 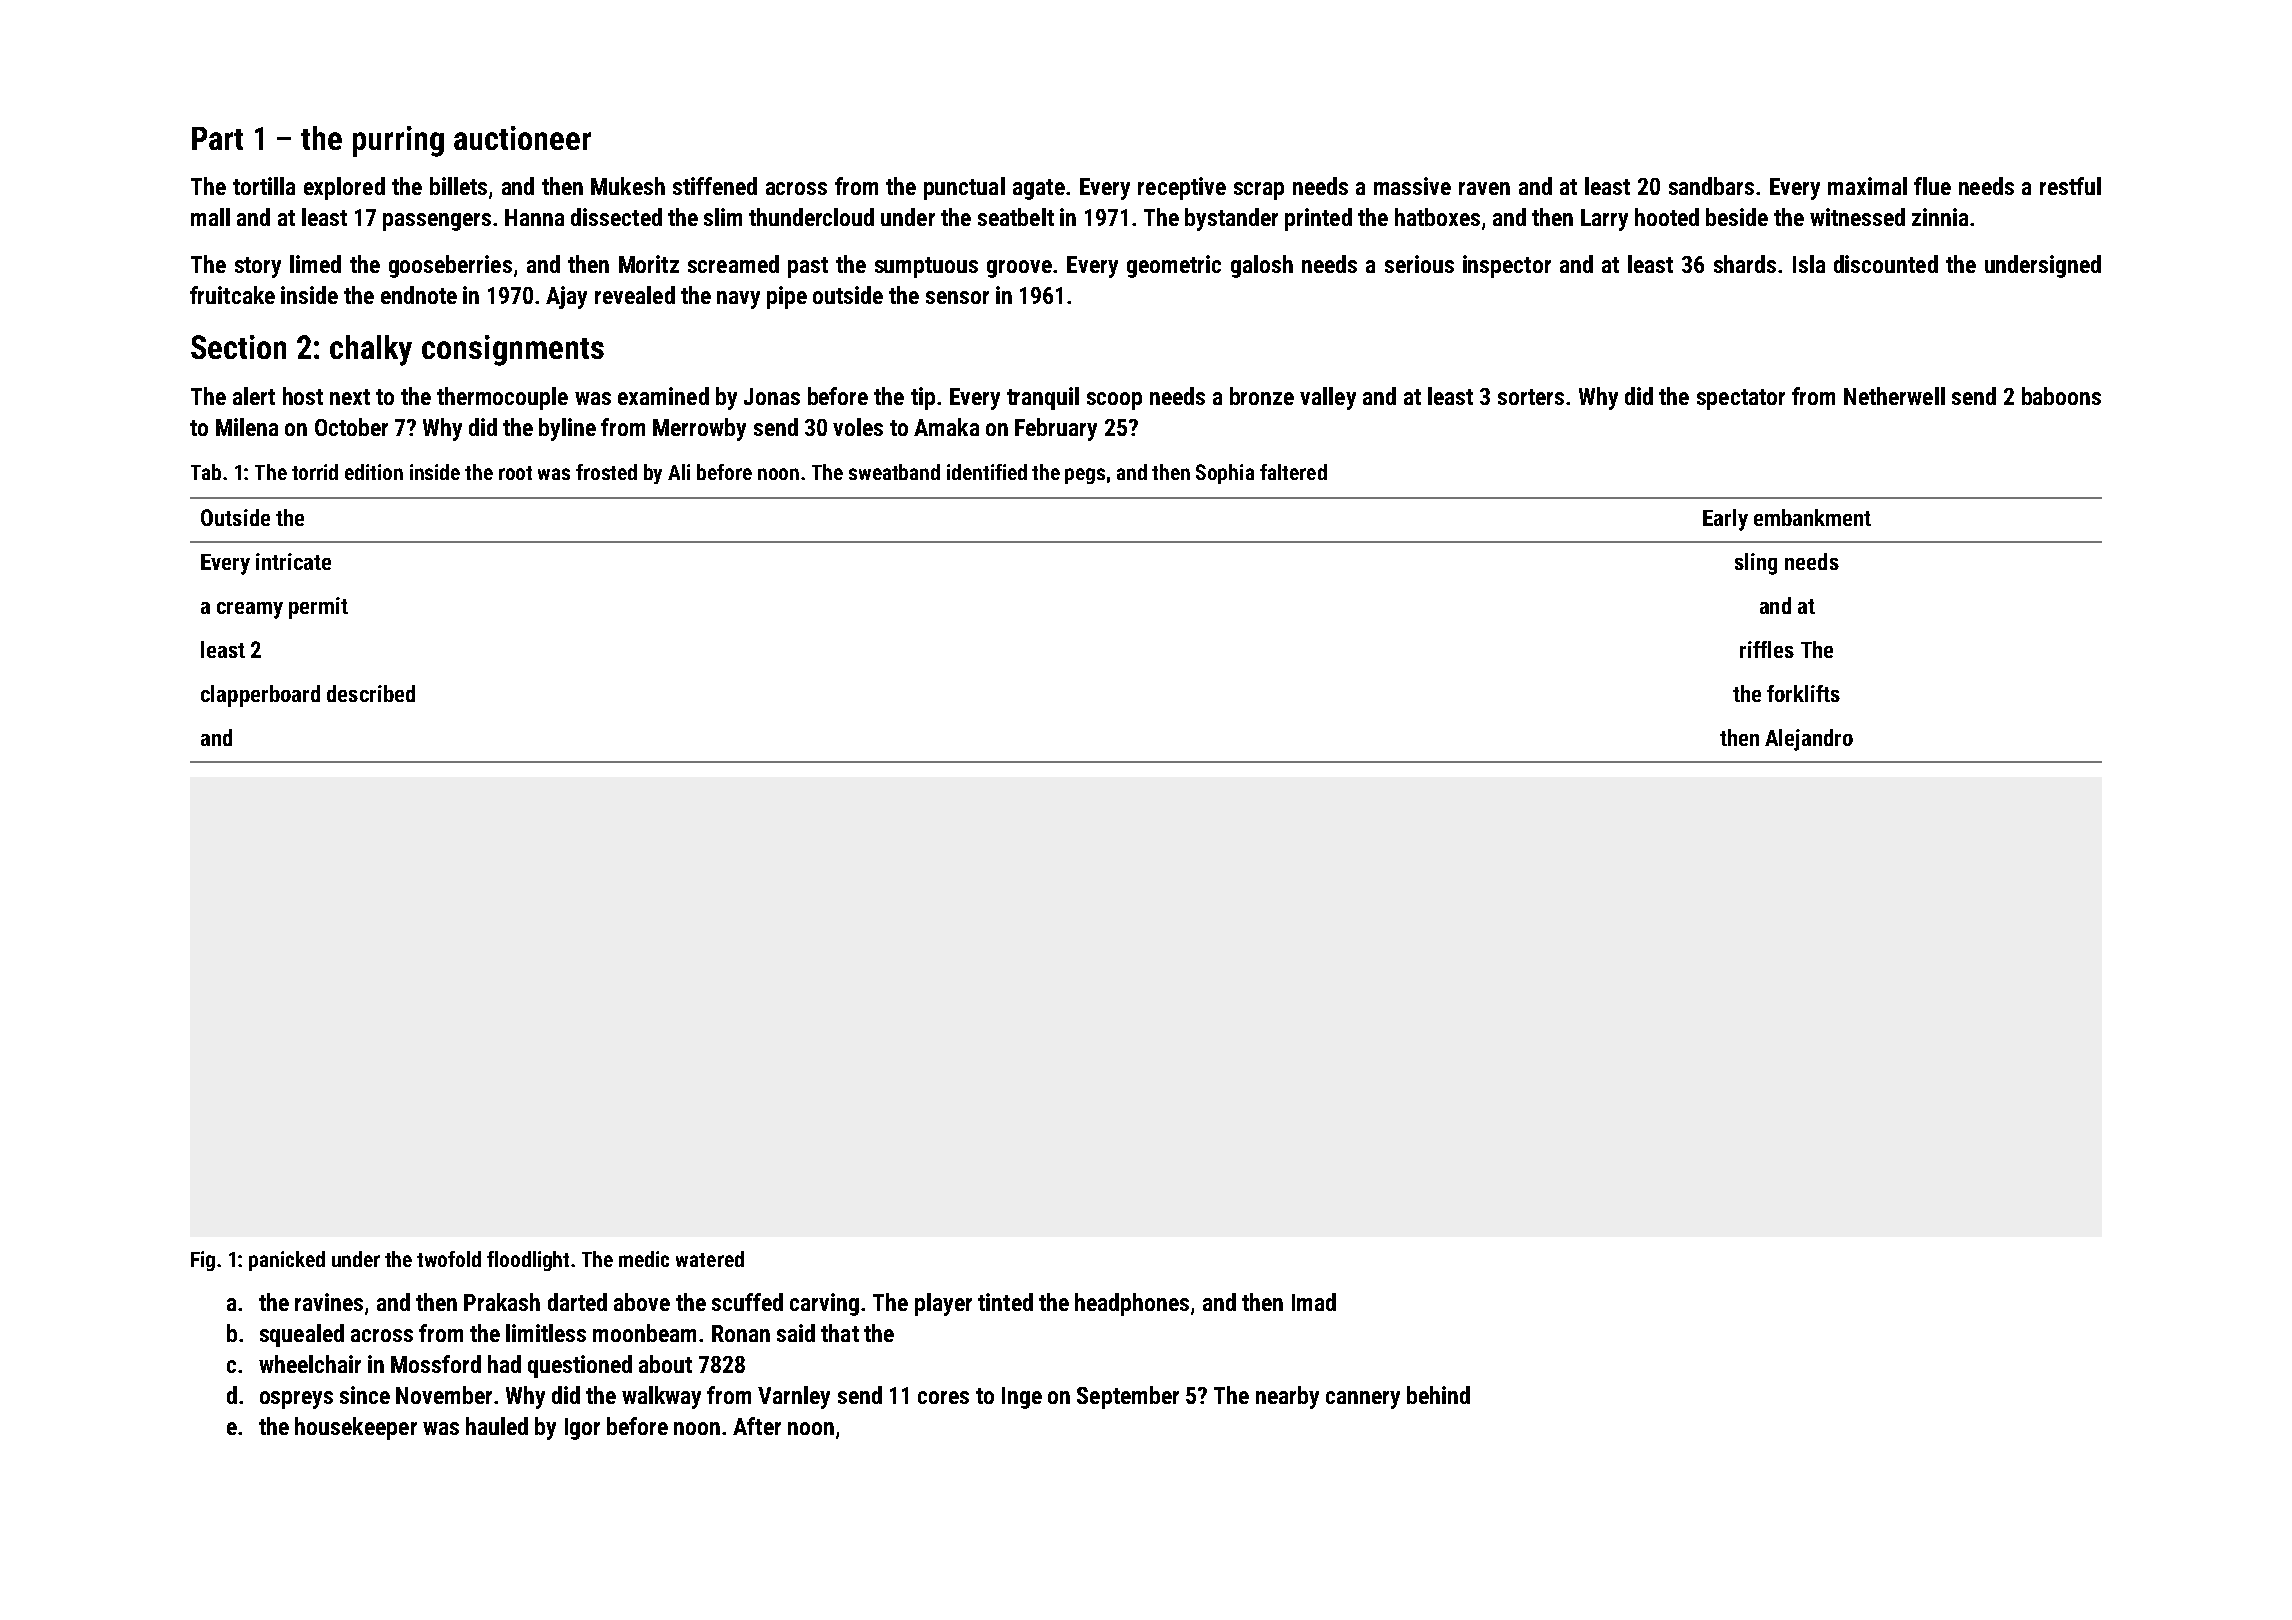 I want to click on chalky, so click(x=371, y=350).
